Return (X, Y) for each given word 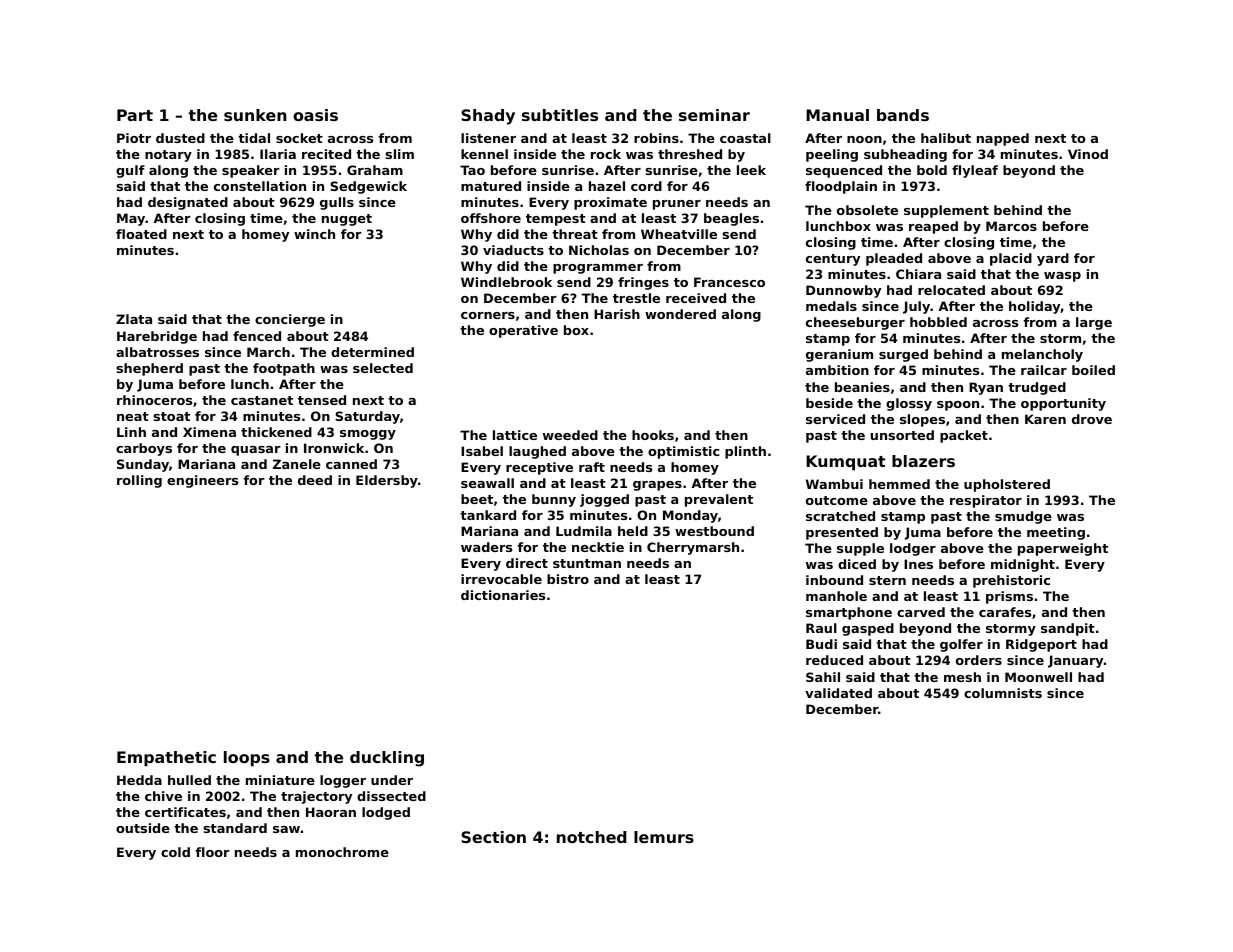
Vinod (1088, 154)
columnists (1003, 693)
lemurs (664, 837)
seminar (714, 115)
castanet (262, 400)
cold (175, 852)
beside (829, 403)
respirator (986, 501)
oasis (315, 115)
